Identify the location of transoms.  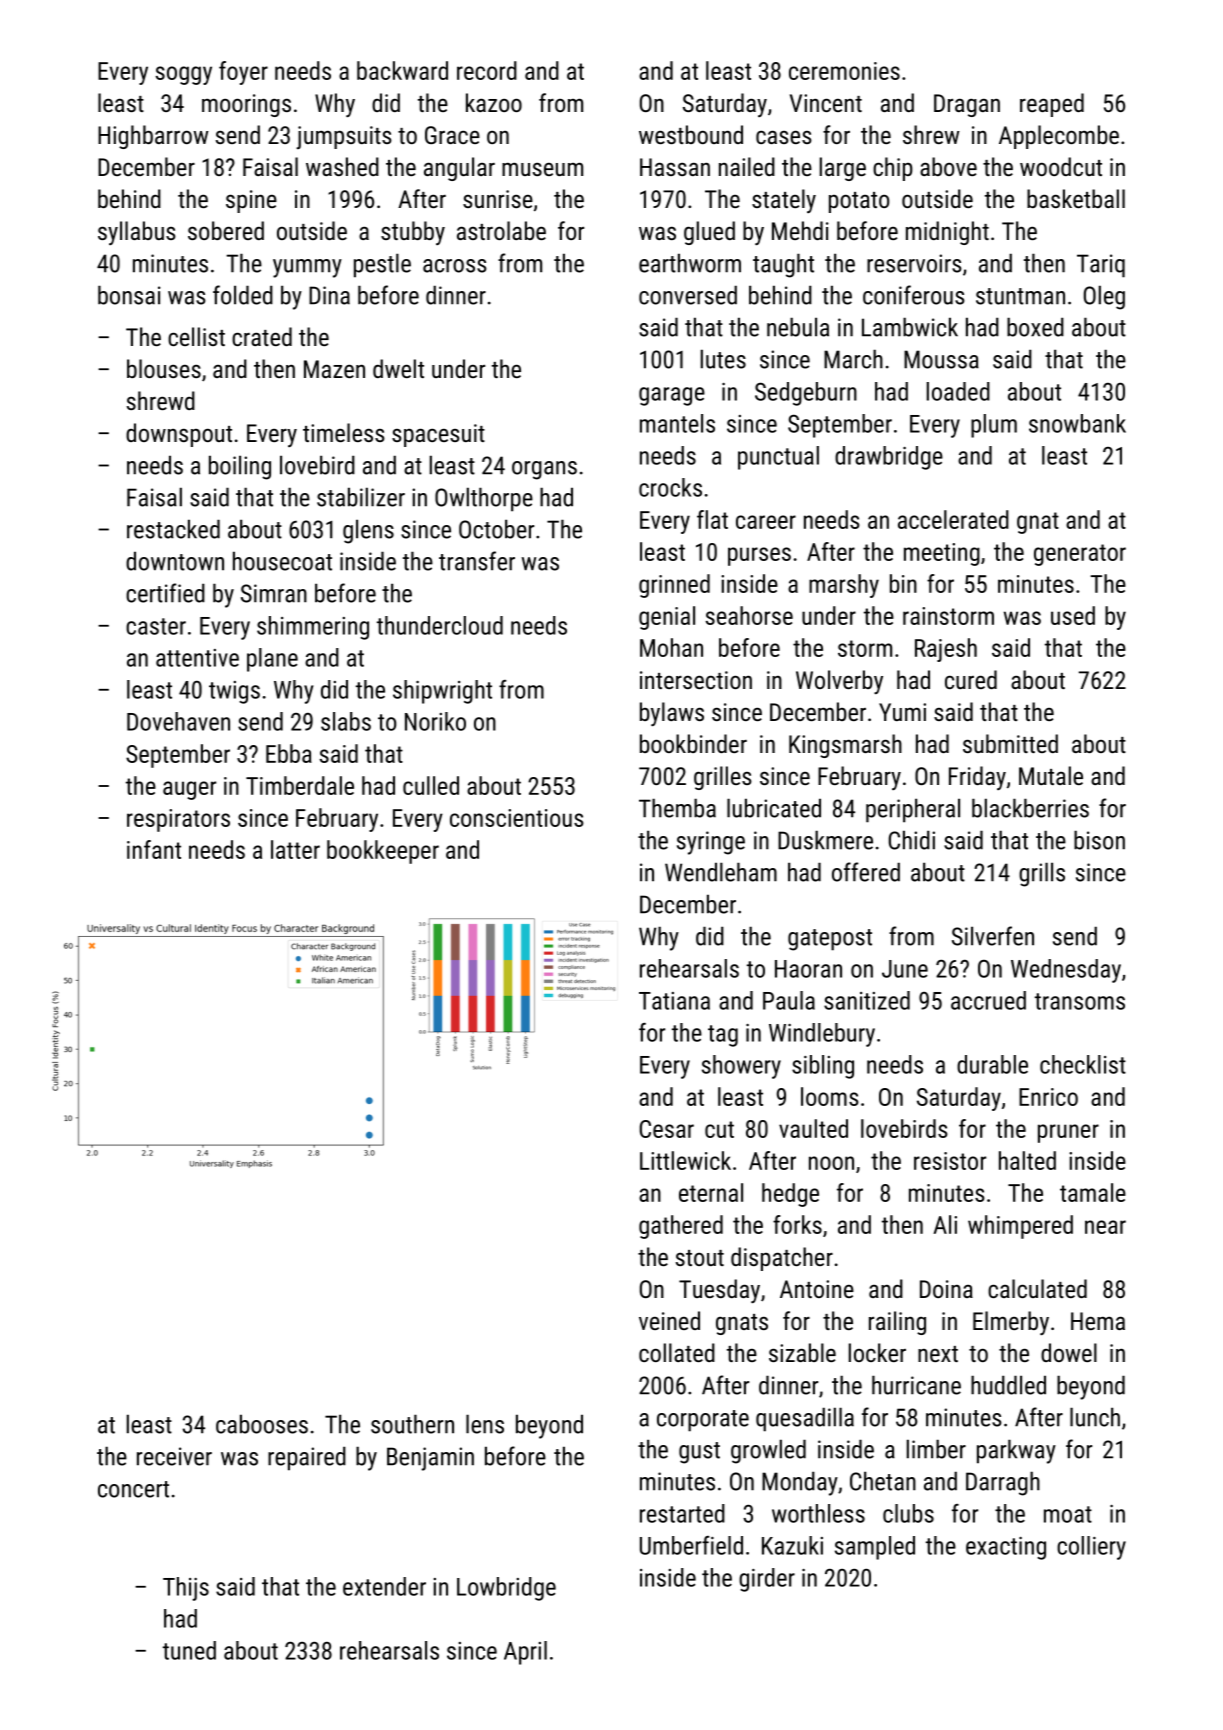
(1080, 1001).
